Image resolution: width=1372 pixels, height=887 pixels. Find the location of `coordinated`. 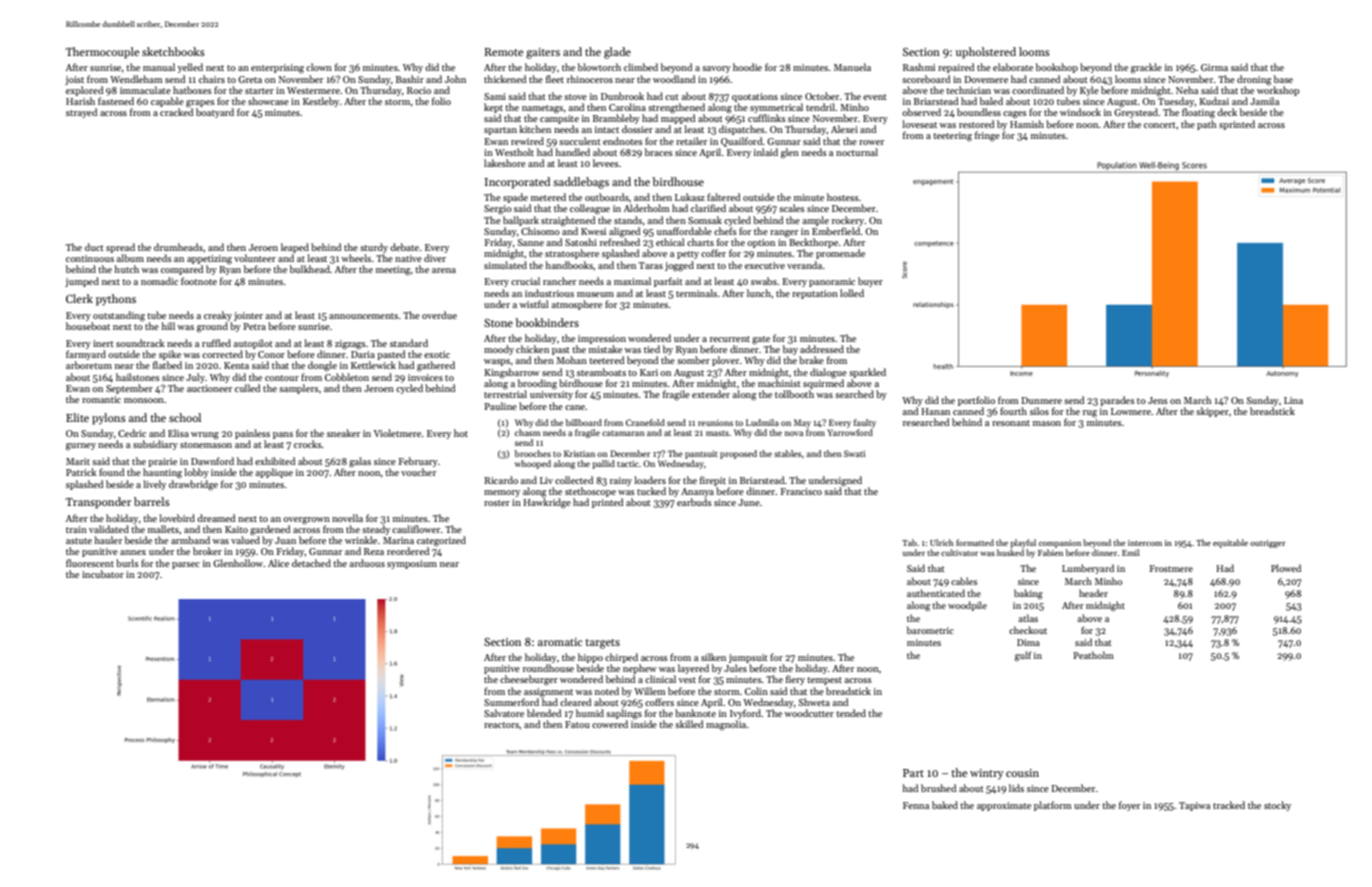

coordinated is located at coordinates (1038, 90).
